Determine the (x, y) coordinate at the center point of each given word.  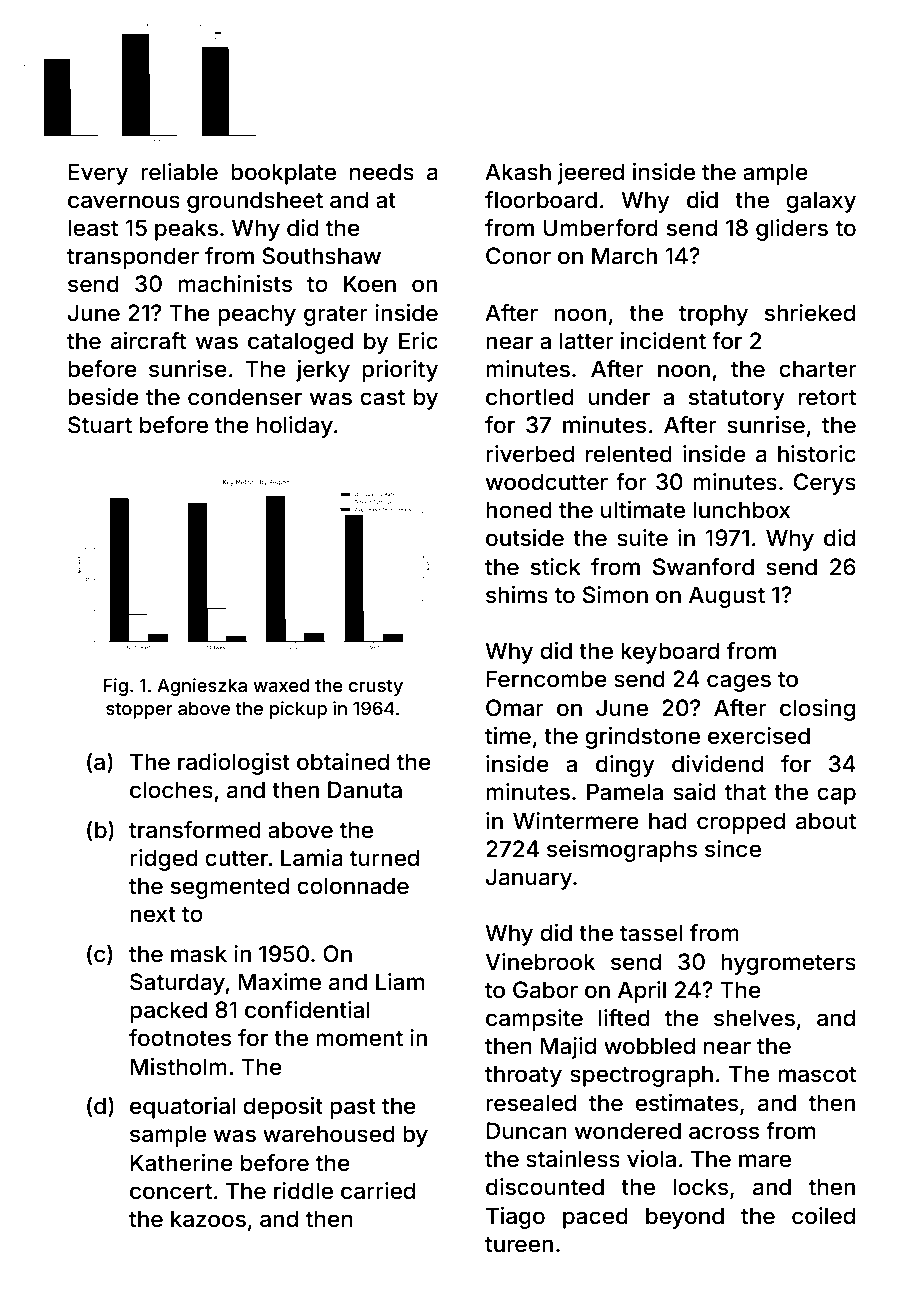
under (619, 397)
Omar (515, 708)
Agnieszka (202, 687)
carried (378, 1191)
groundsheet (255, 202)
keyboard (670, 653)
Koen (370, 284)
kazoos (208, 1219)
